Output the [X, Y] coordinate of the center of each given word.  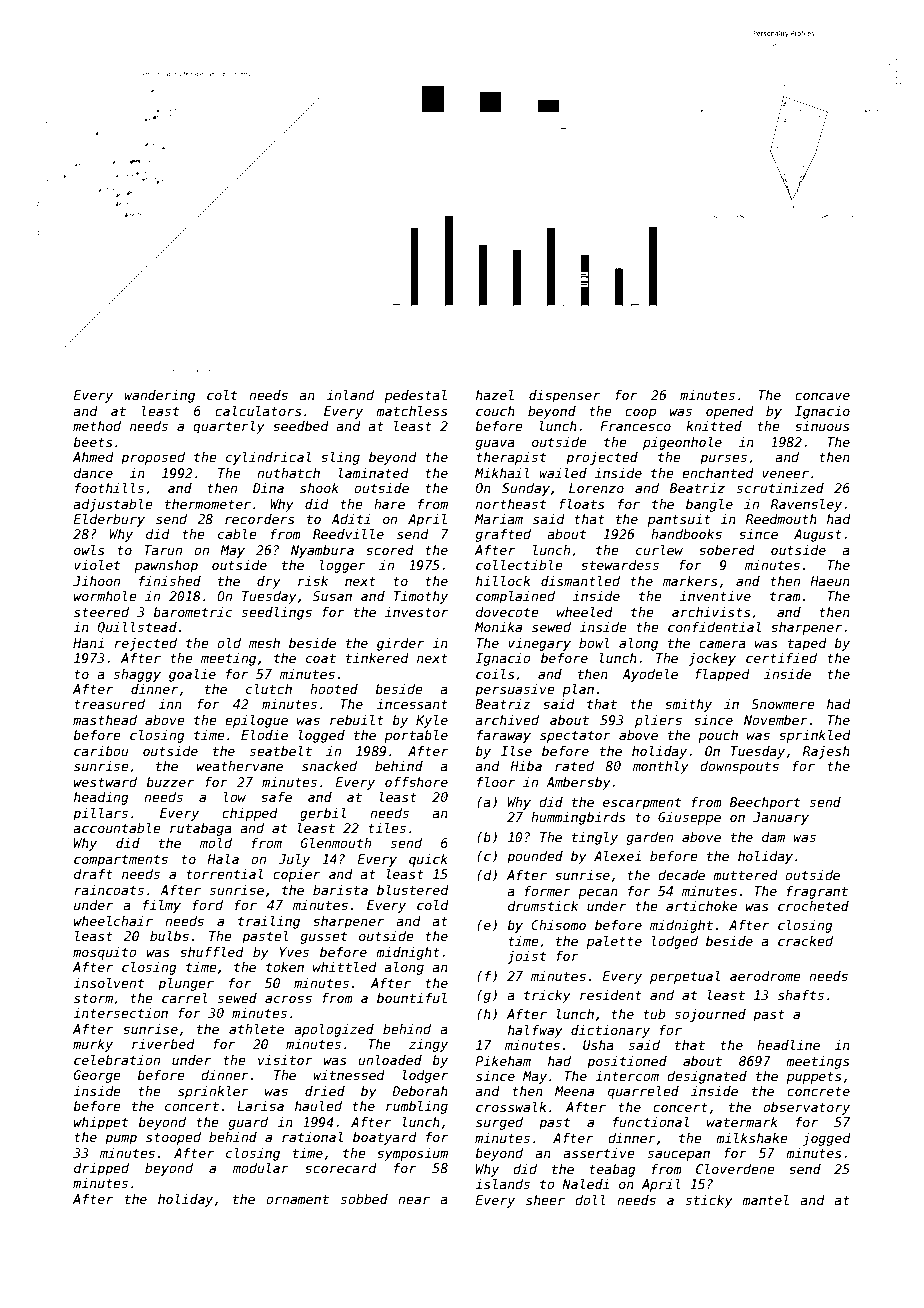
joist [526, 957]
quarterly [228, 427]
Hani [88, 643]
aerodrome [765, 976]
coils [495, 674]
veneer [785, 474]
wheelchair [113, 921]
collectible [519, 565]
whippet [101, 1123]
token [285, 967]
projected [602, 458]
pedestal [416, 396]
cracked [805, 941]
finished [170, 581]
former [548, 891]
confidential [714, 627]
